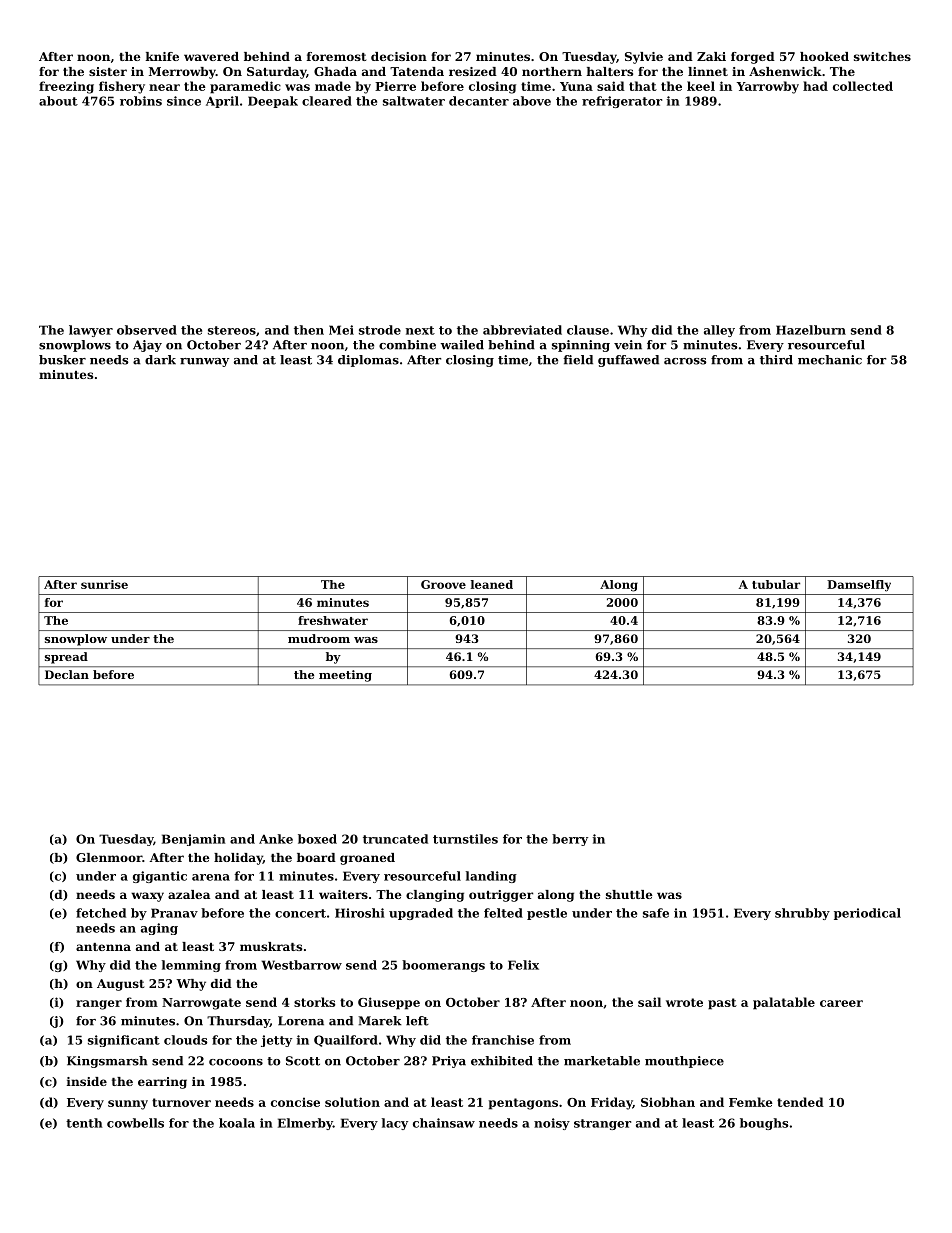 The width and height of the screenshot is (952, 1233). What do you see at coordinates (492, 584) in the screenshot?
I see `leaned` at bounding box center [492, 584].
